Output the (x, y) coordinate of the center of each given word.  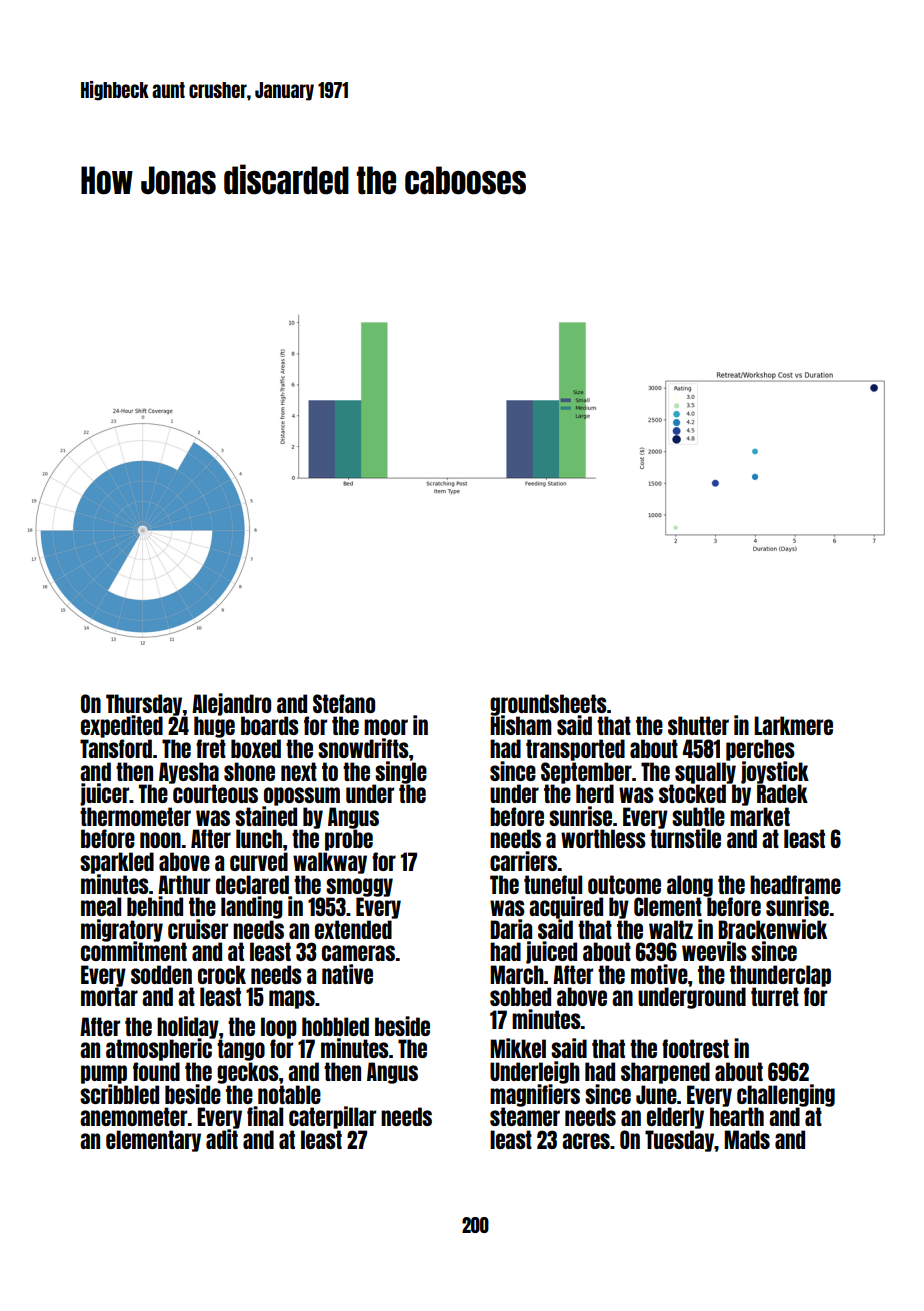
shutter (698, 725)
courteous (215, 793)
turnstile (685, 838)
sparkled (117, 863)
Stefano (344, 703)
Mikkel (518, 1048)
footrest (695, 1048)
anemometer (133, 1116)
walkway (330, 863)
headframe (795, 884)
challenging (786, 1095)
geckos (248, 1073)
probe (349, 840)
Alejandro (231, 704)
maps (292, 999)
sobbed (520, 996)
